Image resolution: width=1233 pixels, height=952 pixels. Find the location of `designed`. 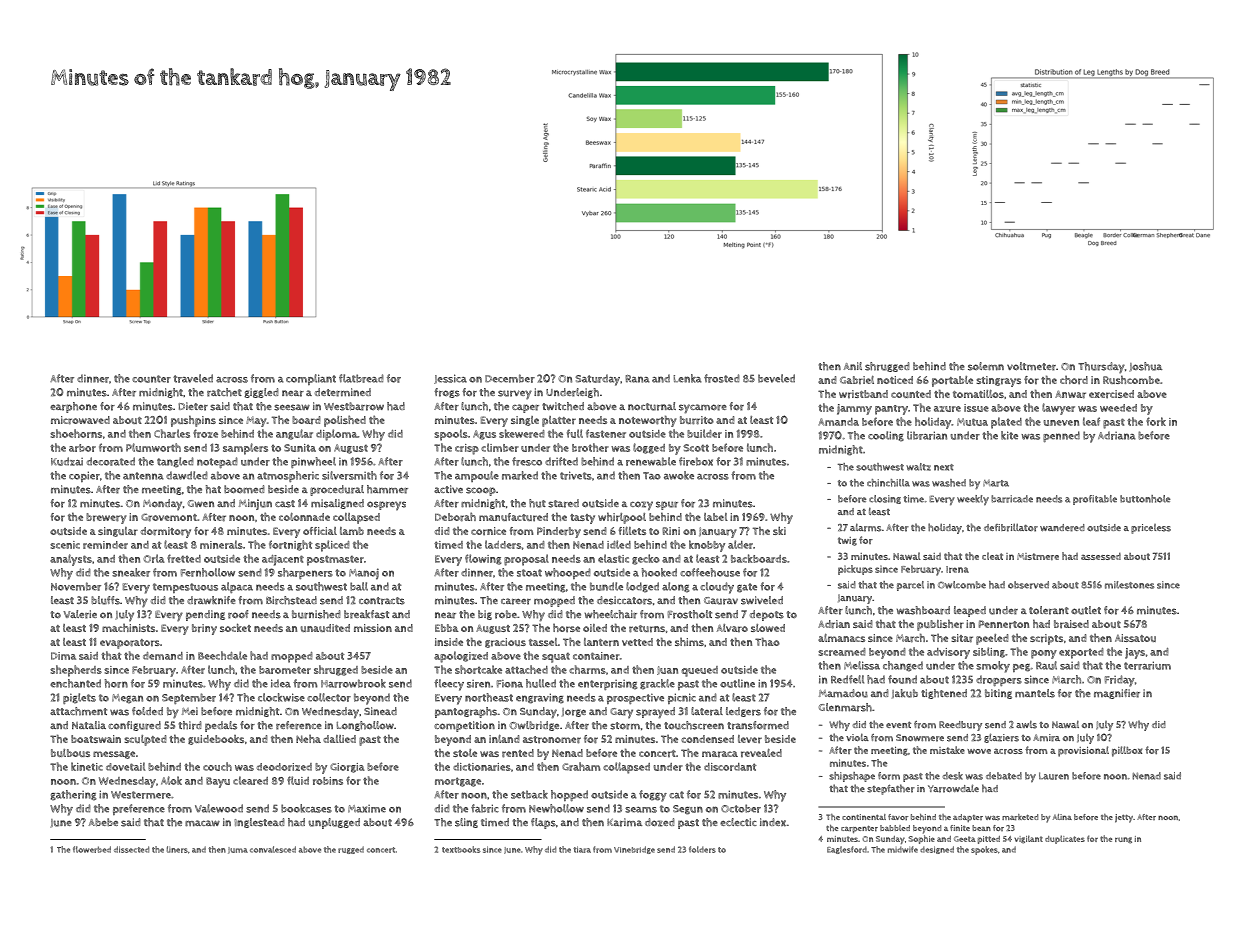

designed is located at coordinates (937, 850).
